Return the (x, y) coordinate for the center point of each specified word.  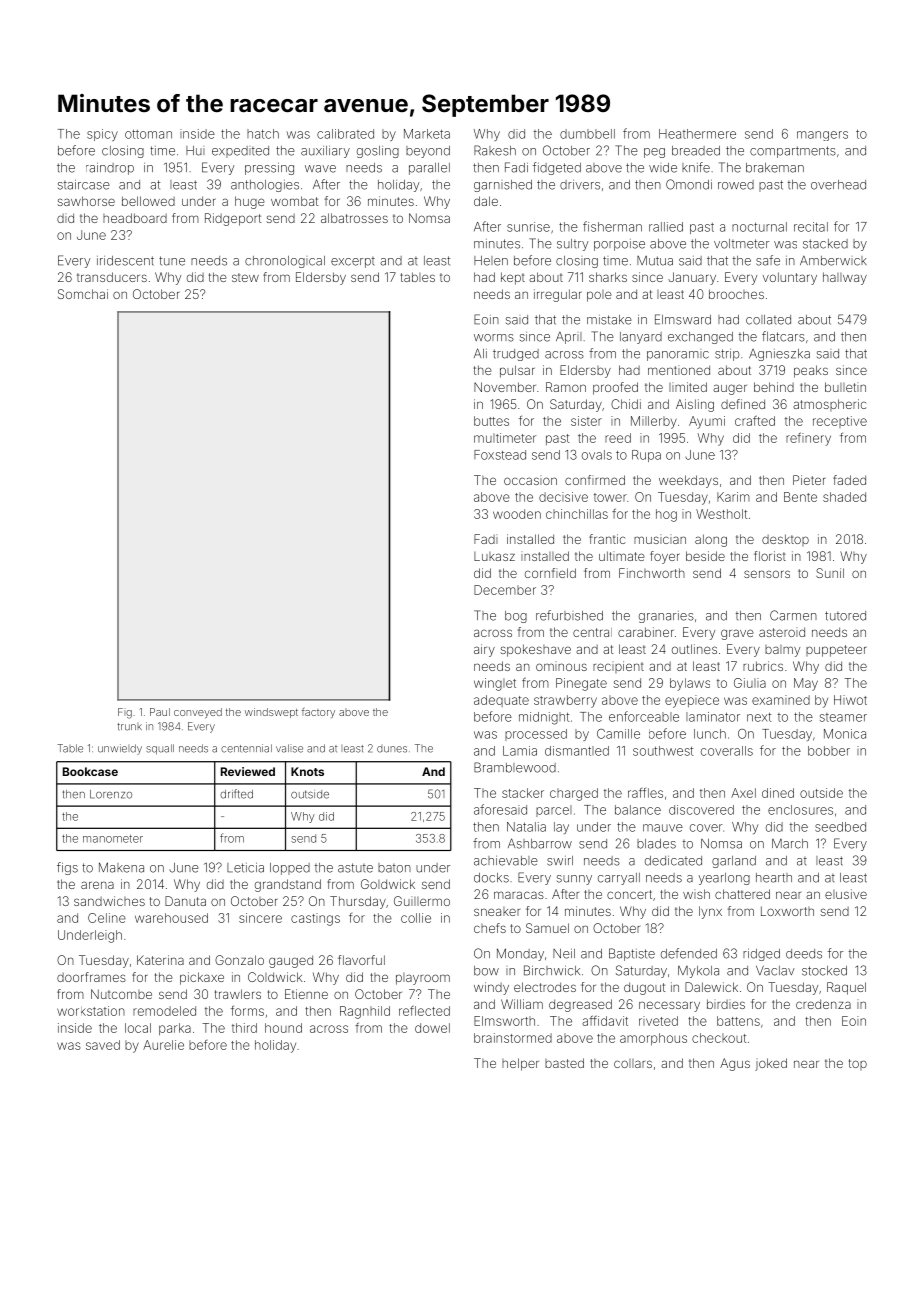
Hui (195, 151)
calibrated (345, 134)
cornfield (550, 573)
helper (520, 1064)
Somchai (83, 294)
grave (737, 634)
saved (103, 1045)
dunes (392, 749)
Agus (735, 1064)
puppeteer (836, 651)
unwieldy (120, 749)
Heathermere (697, 134)
